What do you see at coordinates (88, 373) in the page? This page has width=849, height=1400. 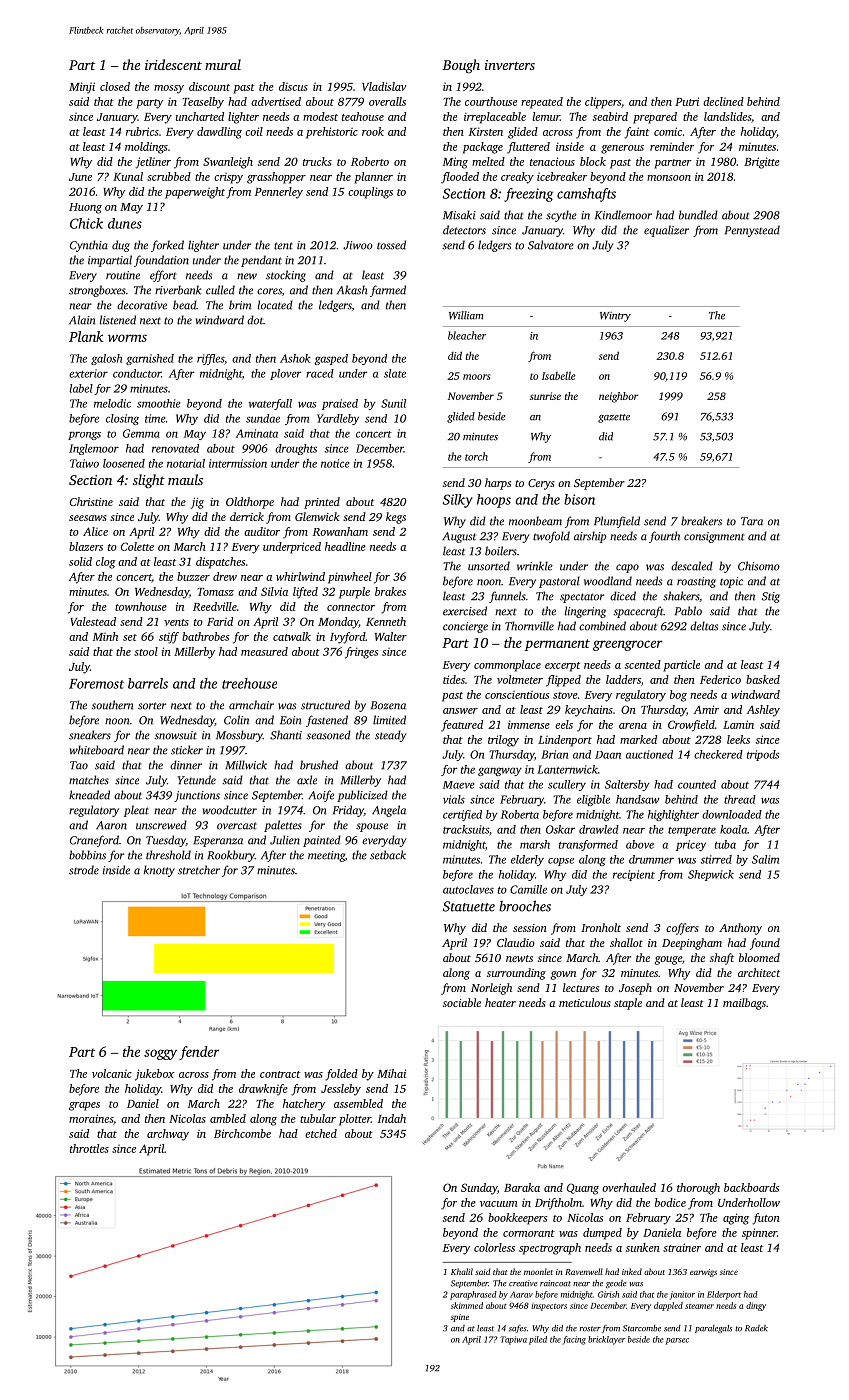 I see `exterior` at bounding box center [88, 373].
